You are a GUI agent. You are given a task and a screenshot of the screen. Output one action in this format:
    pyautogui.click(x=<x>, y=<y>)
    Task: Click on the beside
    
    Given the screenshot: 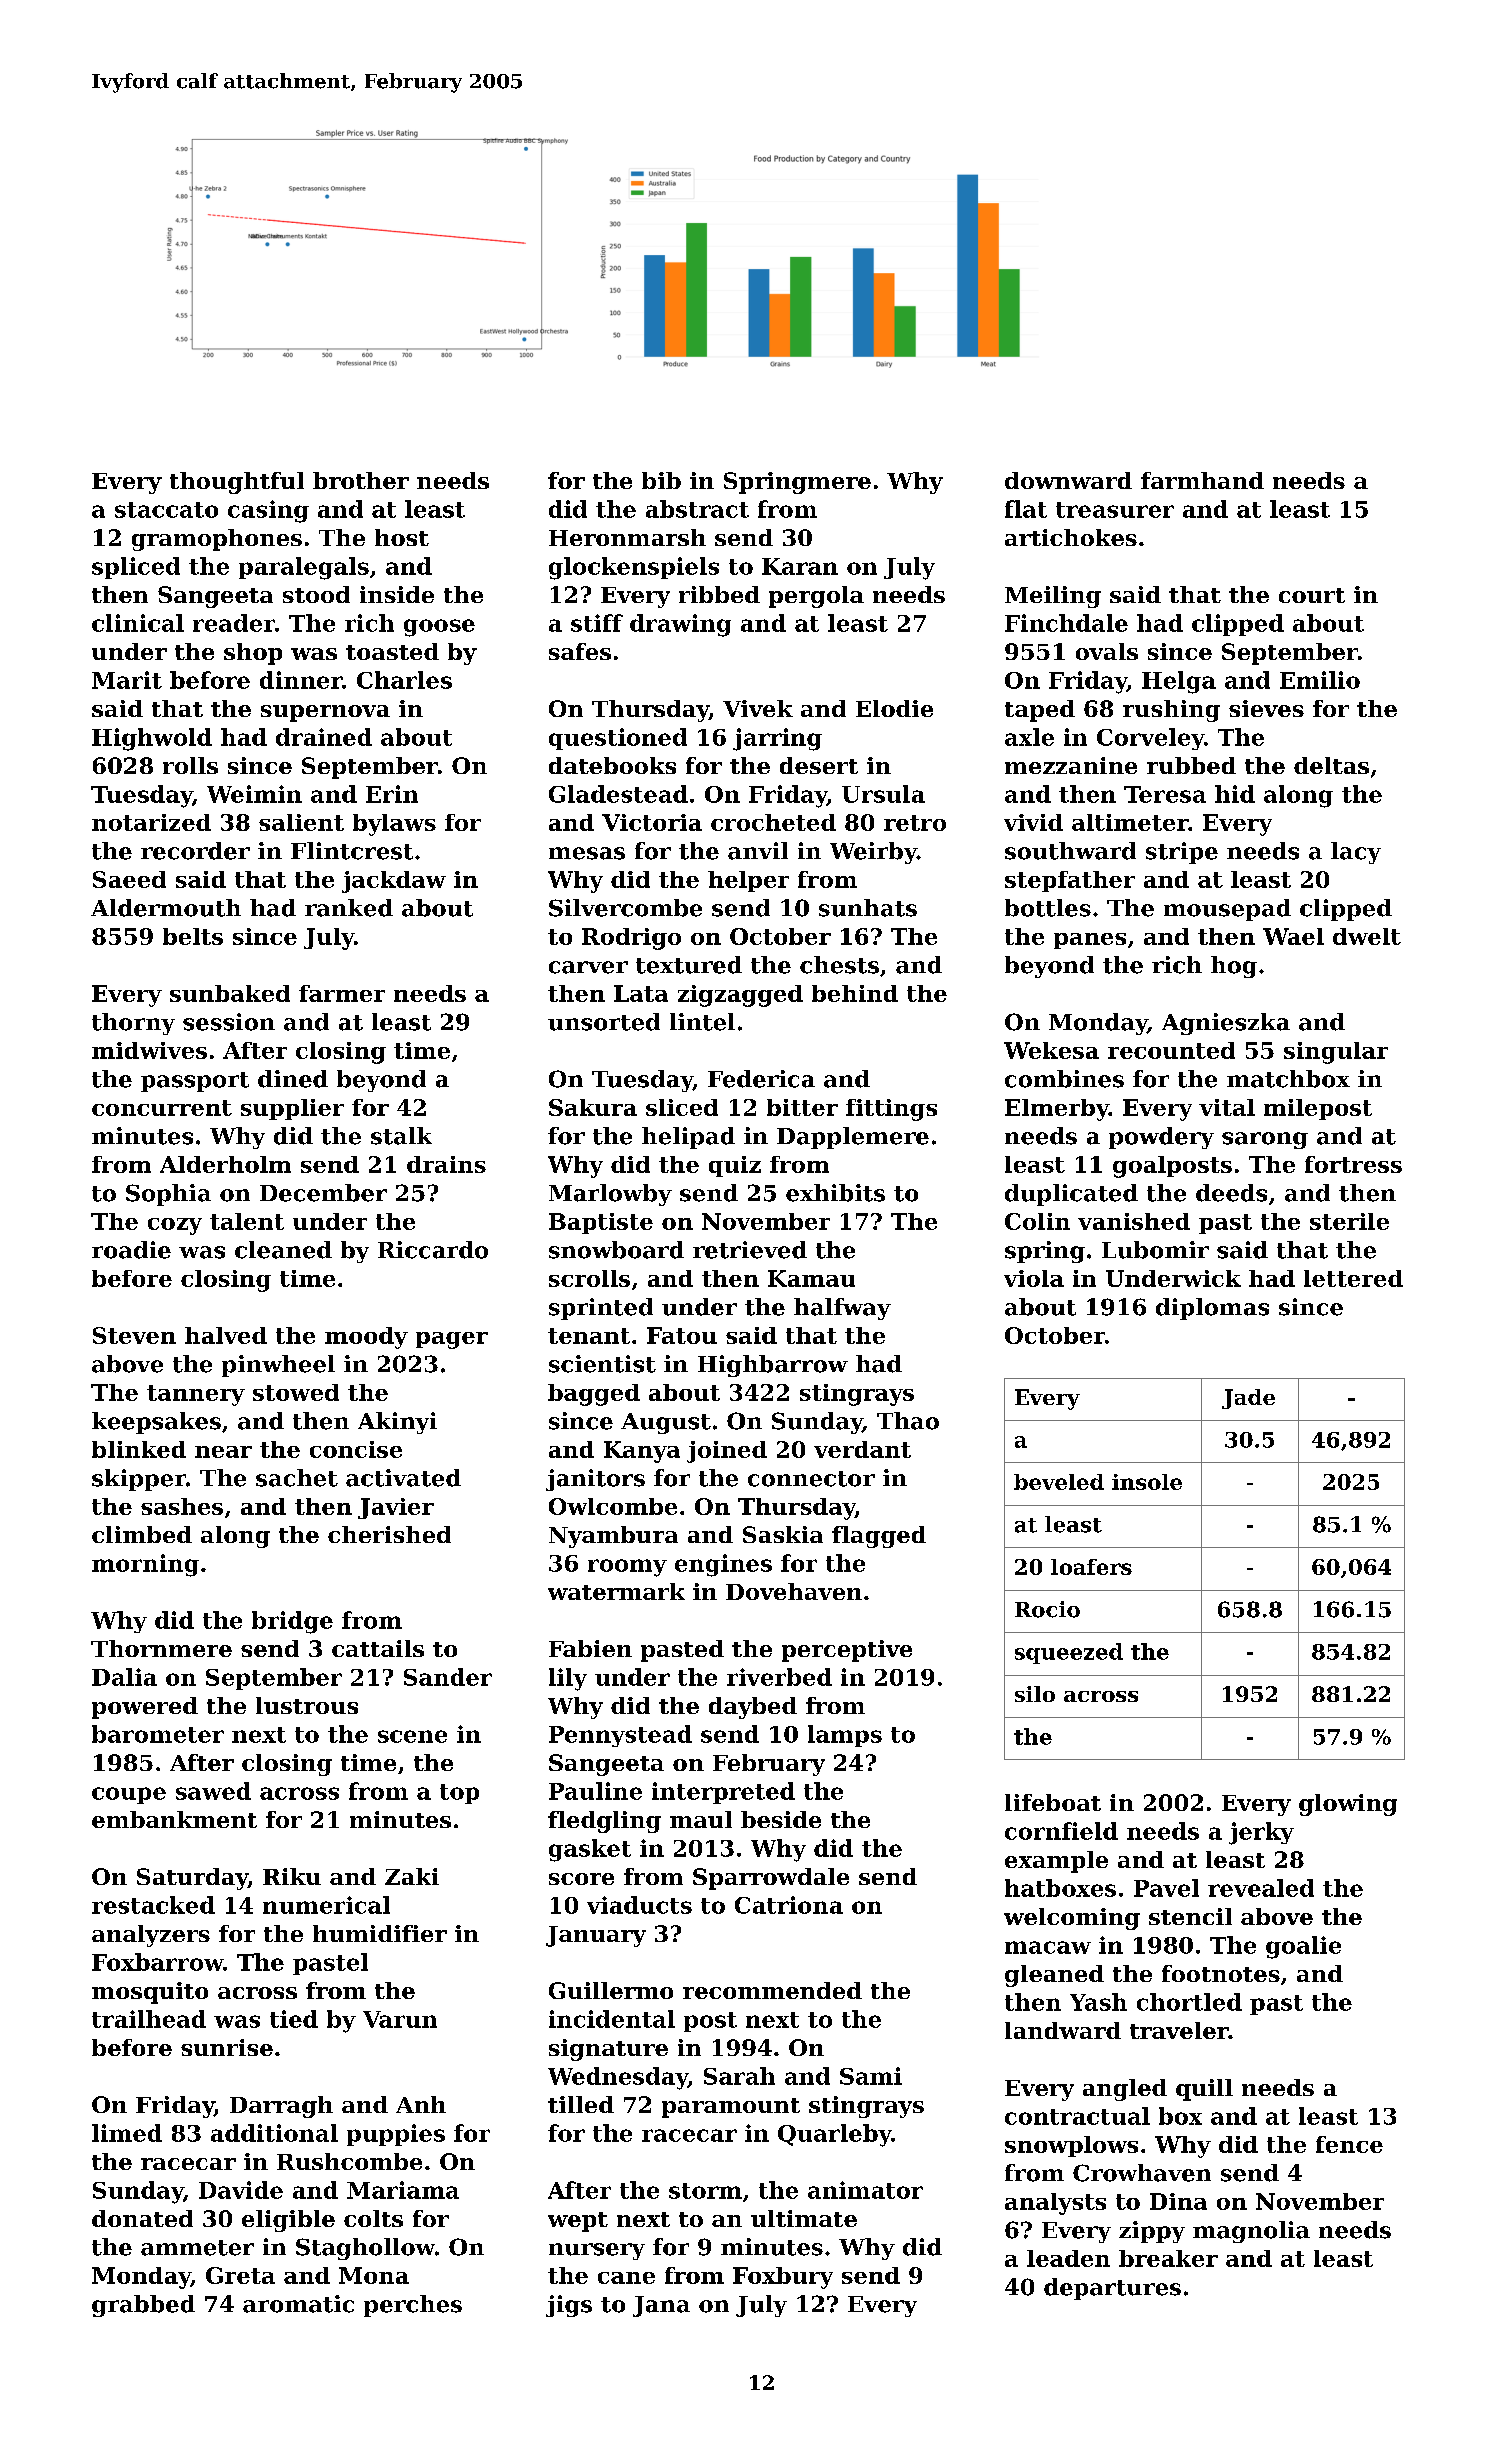 What is the action you would take?
    pyautogui.click(x=781, y=1819)
